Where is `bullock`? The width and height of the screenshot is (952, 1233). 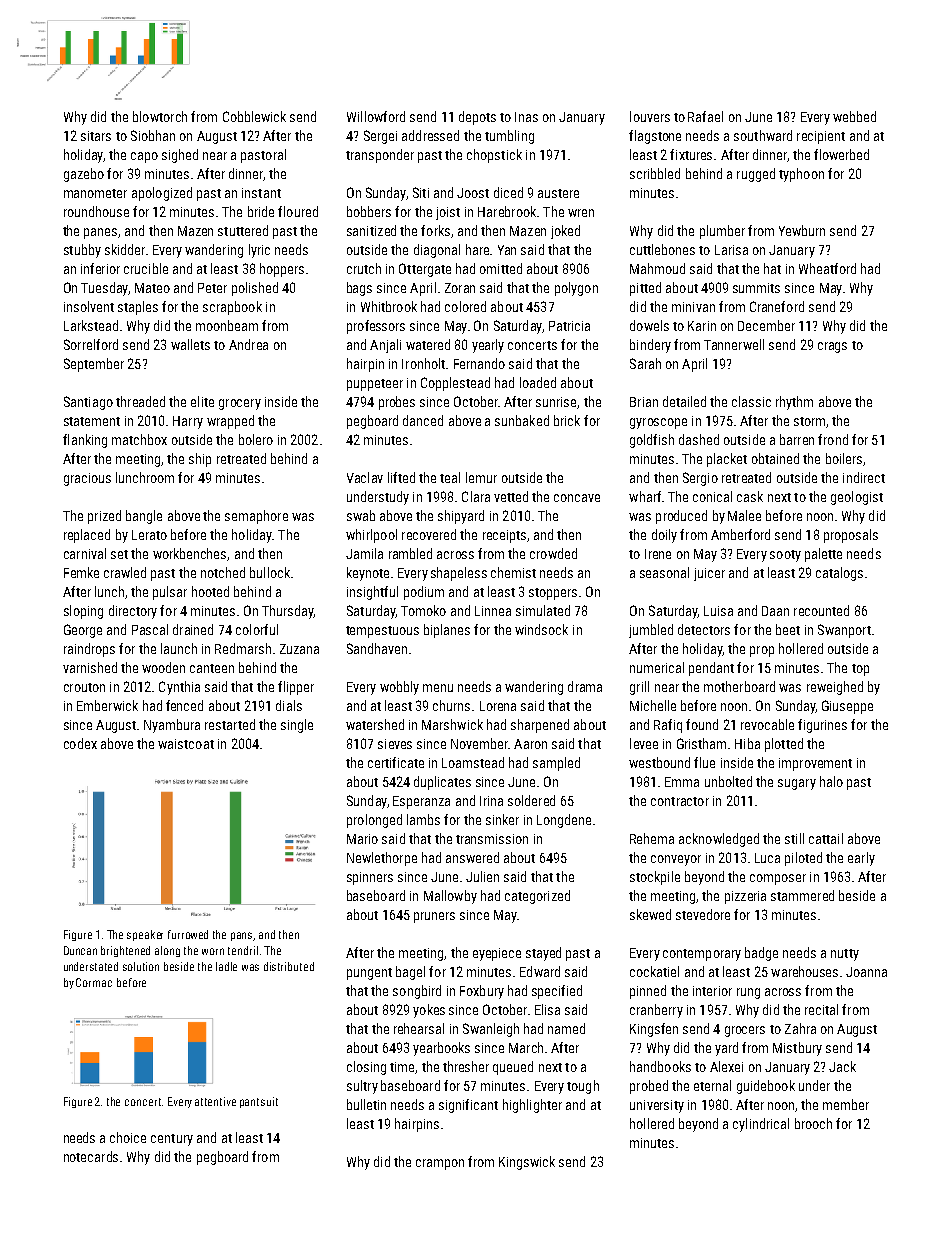
bullock is located at coordinates (270, 572).
